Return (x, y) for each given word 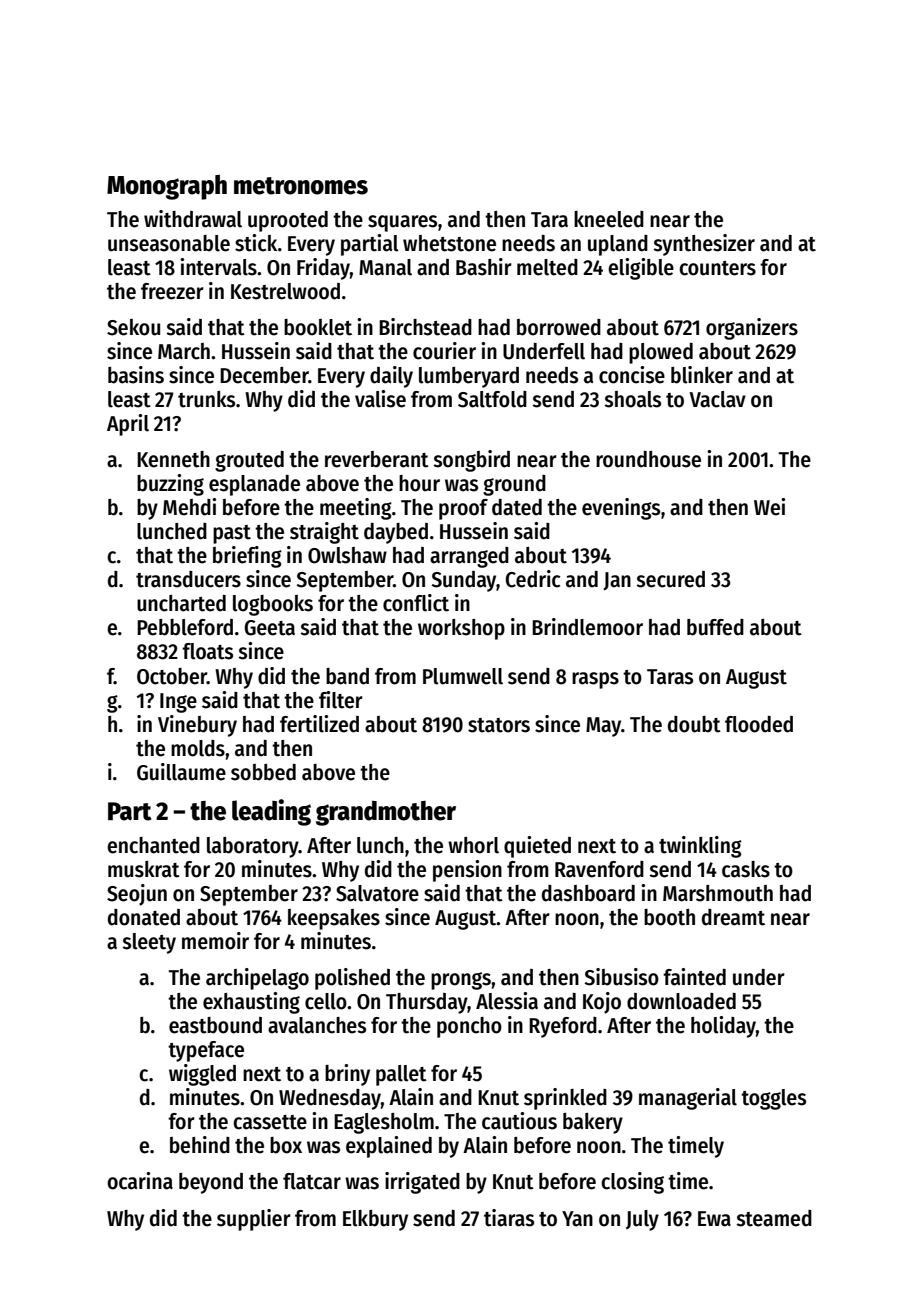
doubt (694, 724)
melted (547, 267)
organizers (752, 329)
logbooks (273, 605)
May (603, 727)
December (264, 375)
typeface (206, 1051)
